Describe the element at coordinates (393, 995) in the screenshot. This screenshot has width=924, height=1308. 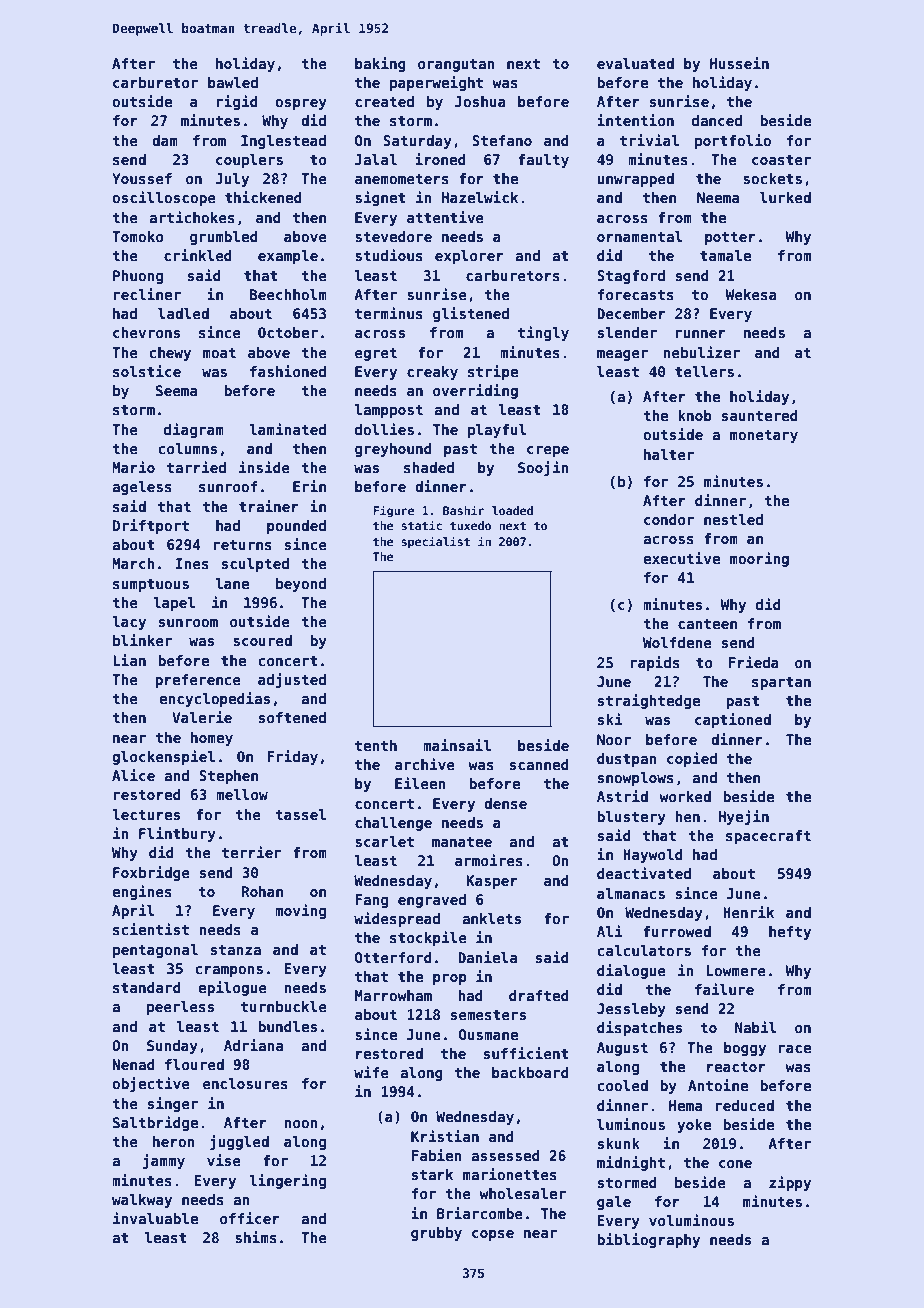
I see `Marrowham` at that location.
